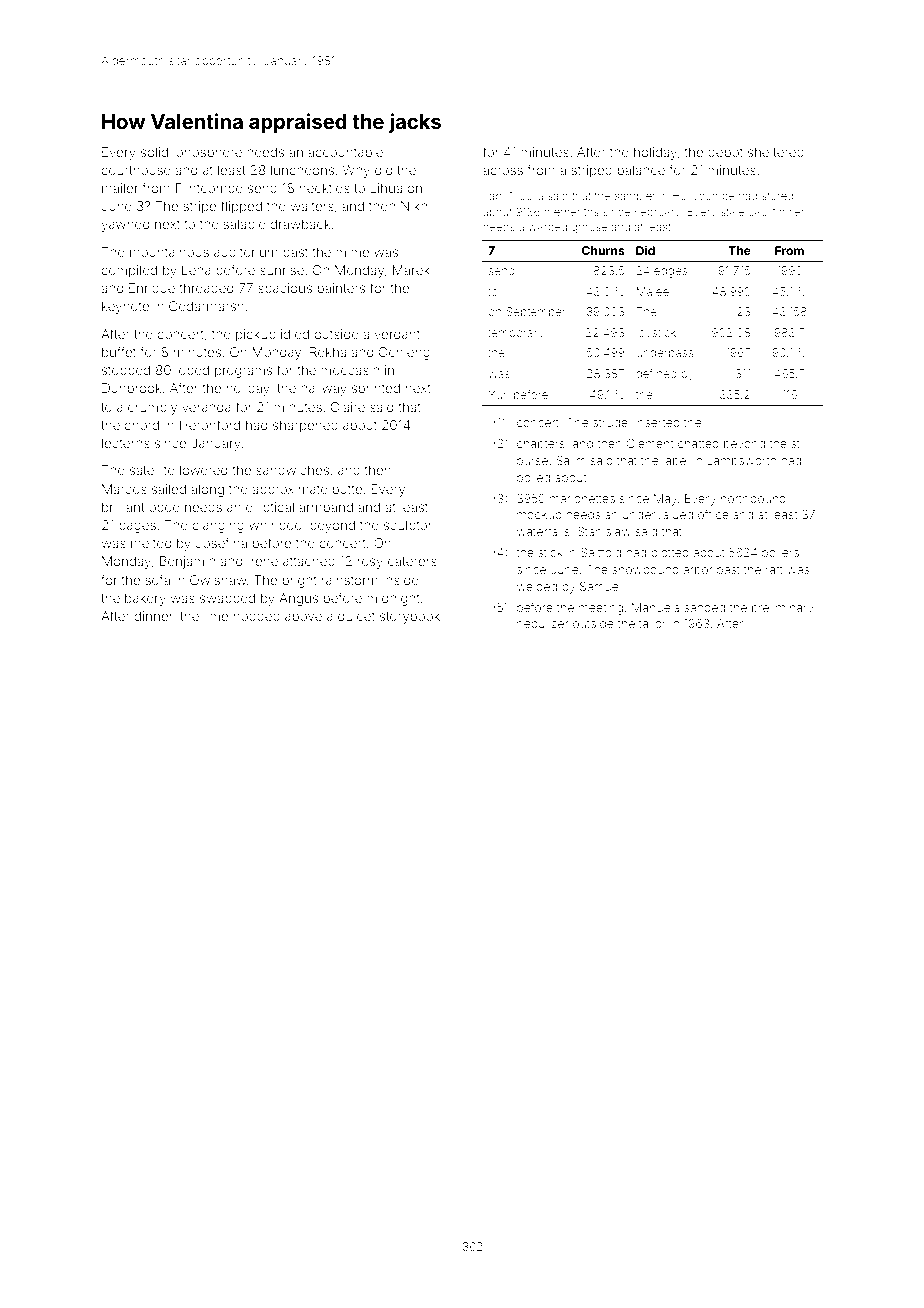 Image resolution: width=924 pixels, height=1308 pixels. I want to click on defined, so click(656, 373).
